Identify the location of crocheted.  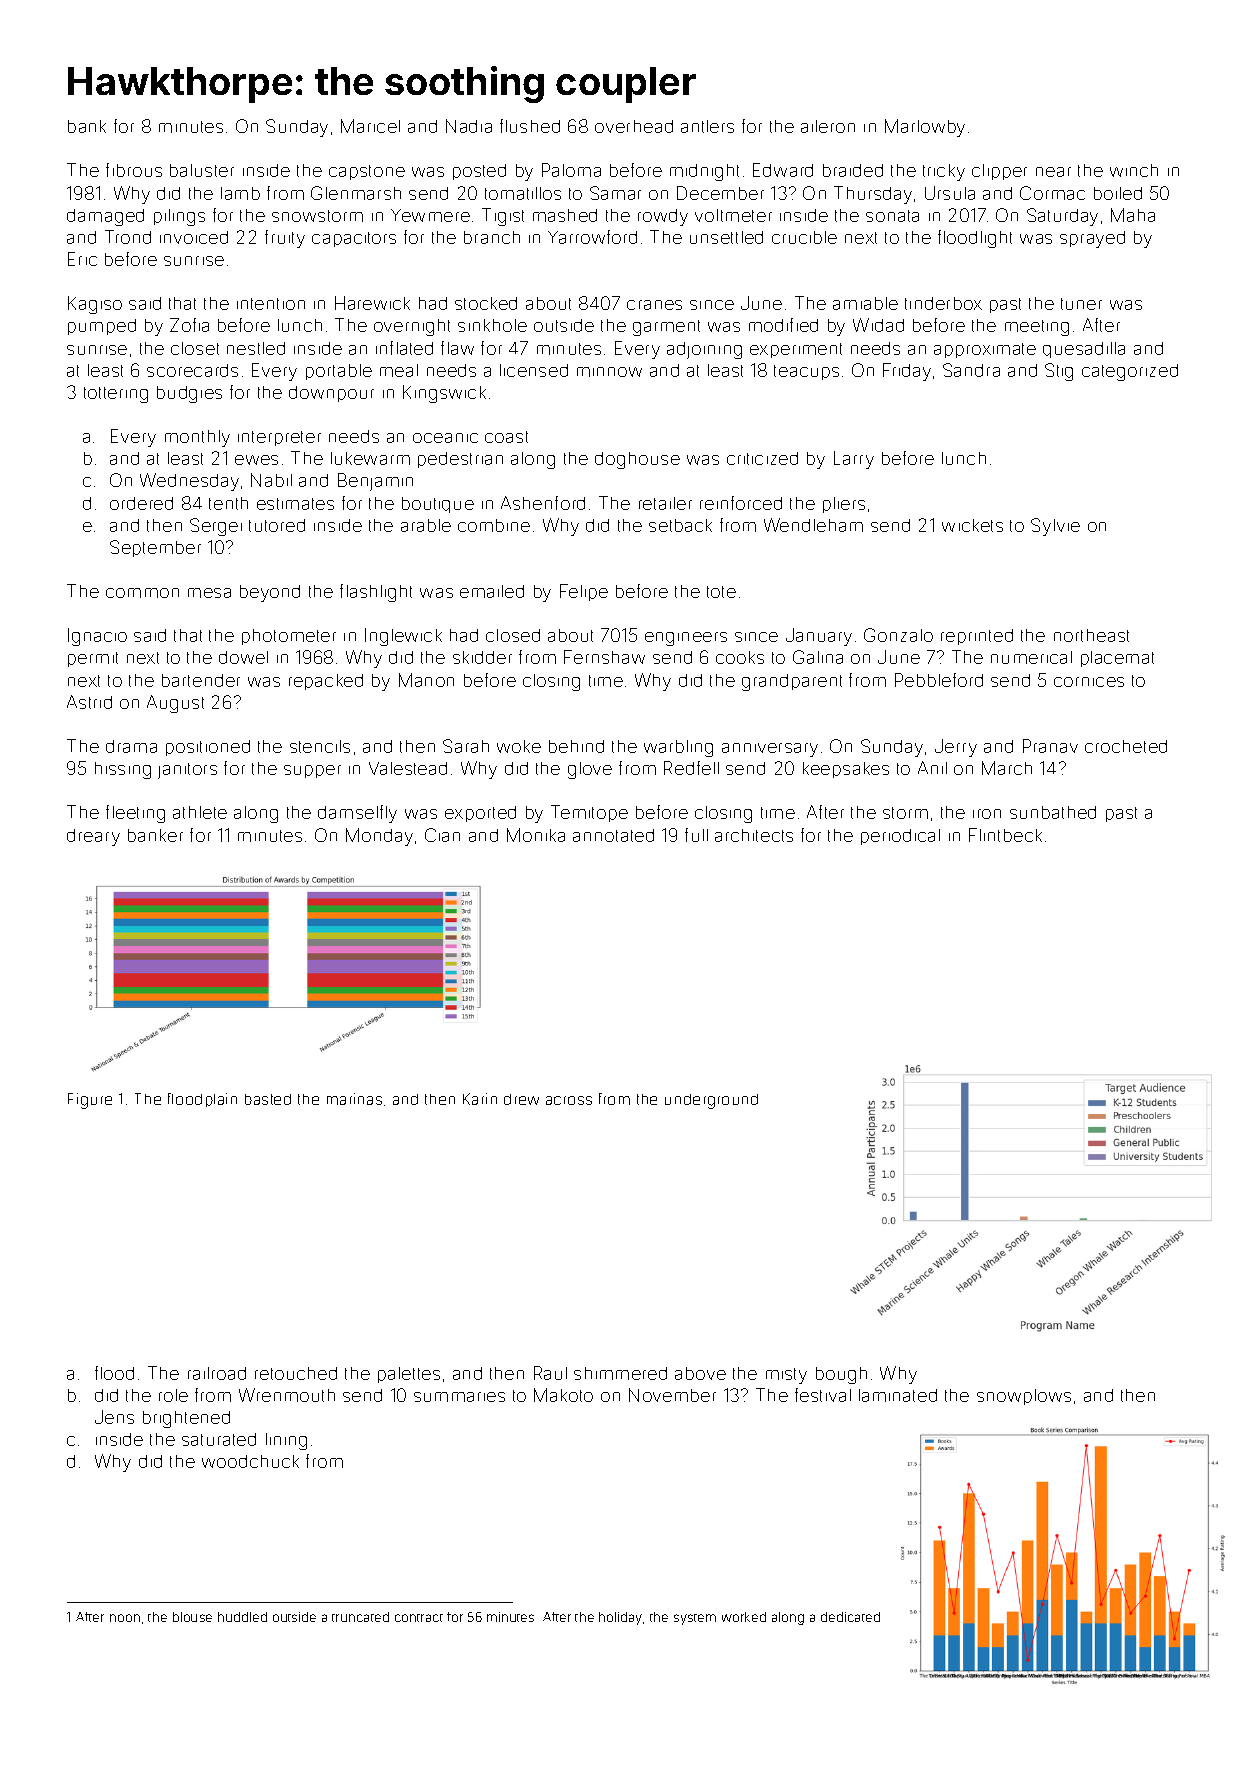
(1126, 746).
